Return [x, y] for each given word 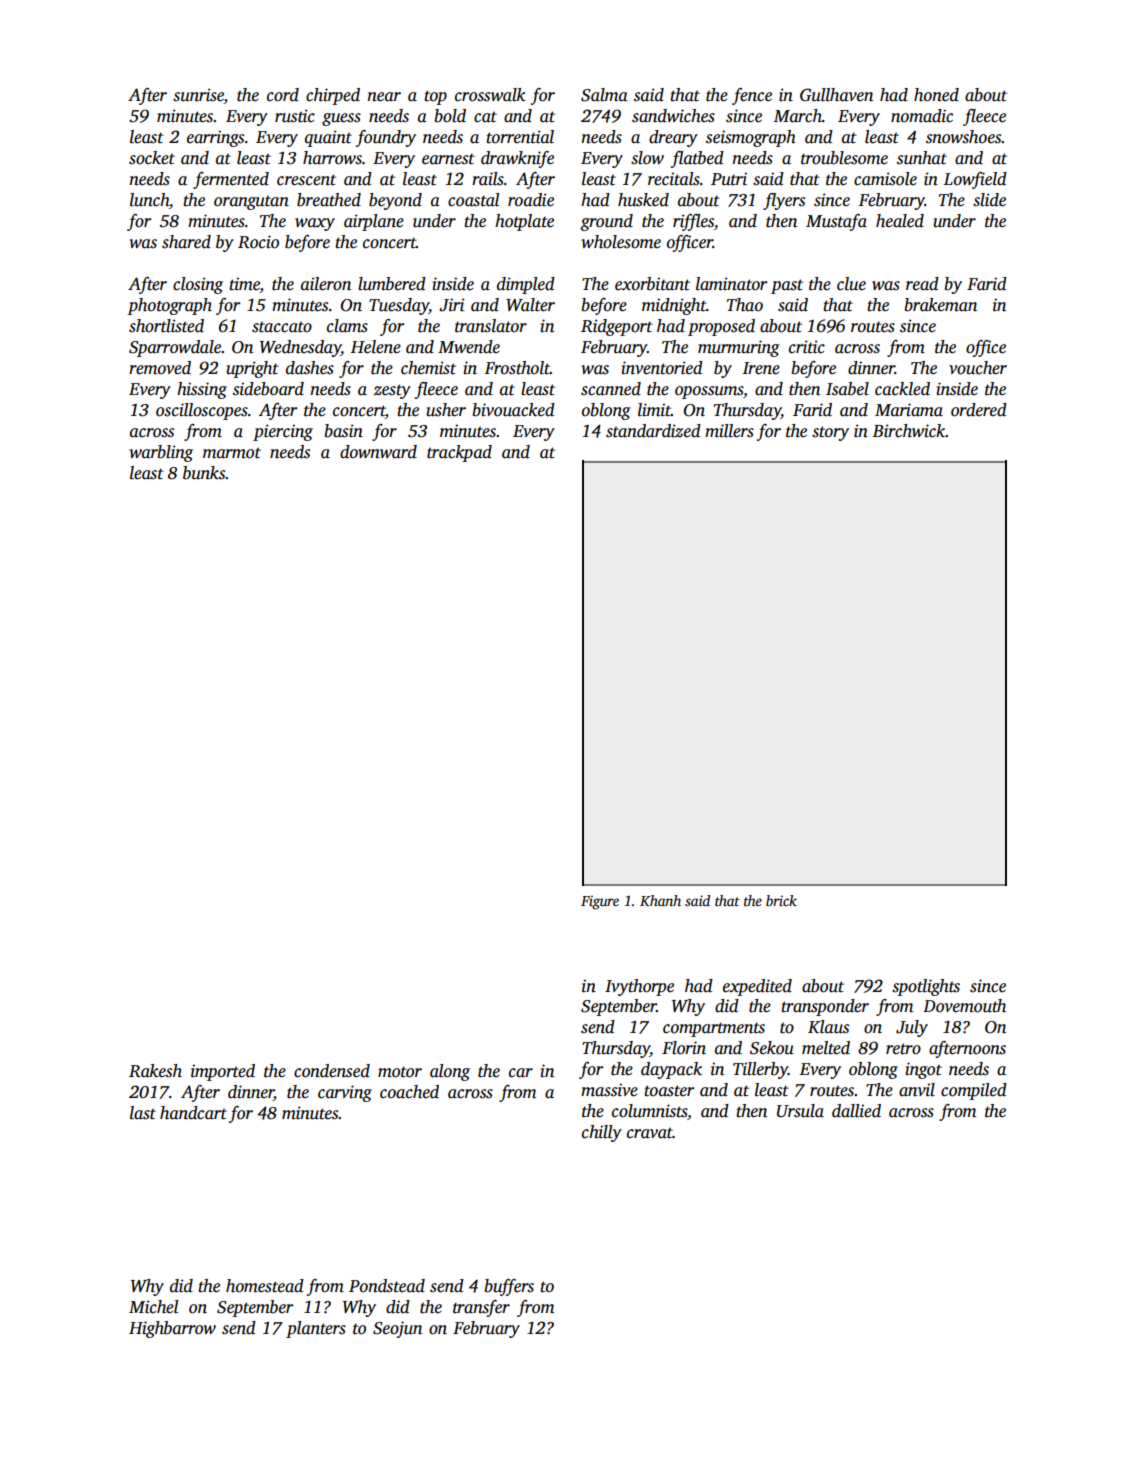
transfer [481, 1308]
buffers [509, 1287]
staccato [282, 327]
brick [781, 900]
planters [316, 1329]
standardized [653, 431]
